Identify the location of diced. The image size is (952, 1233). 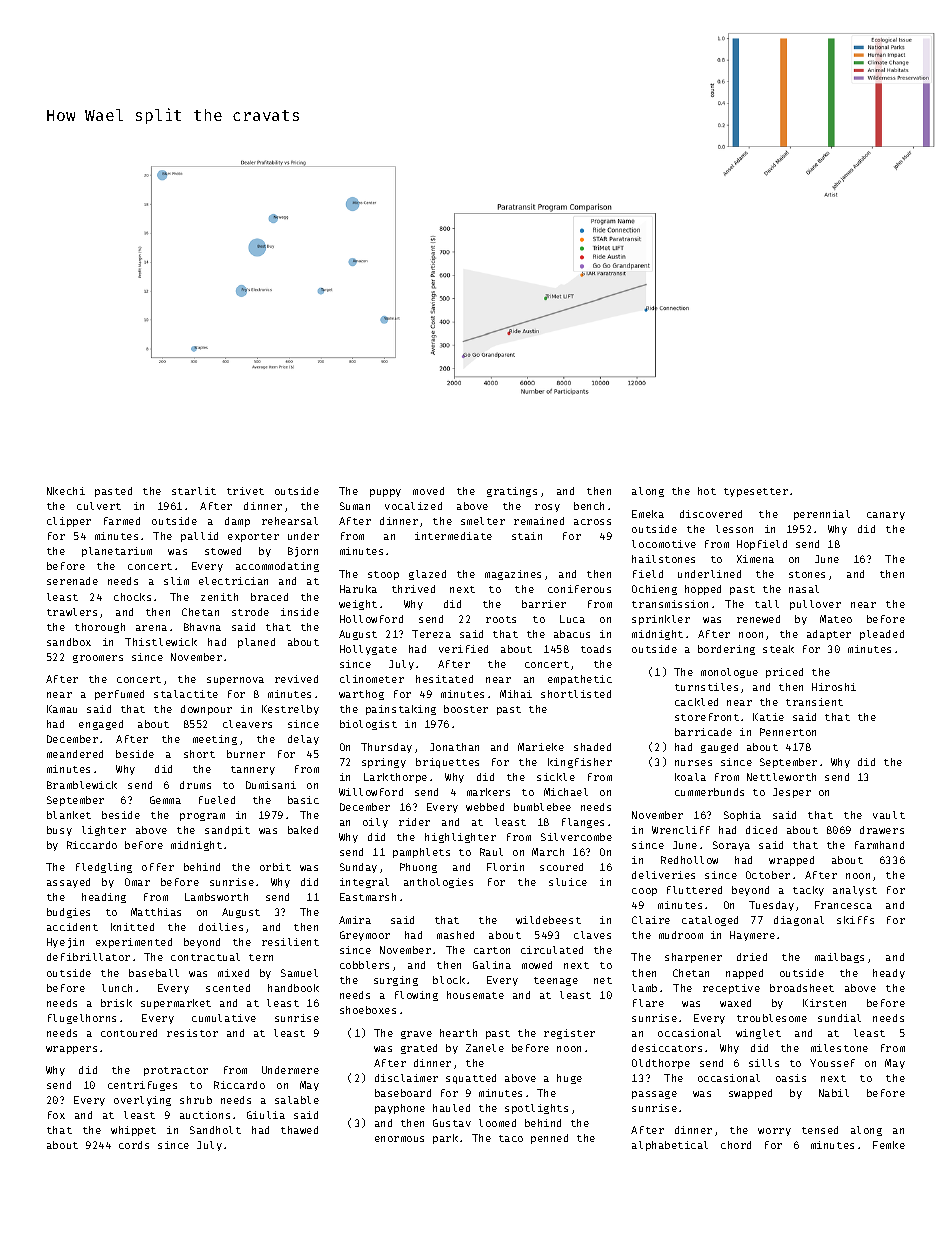
(761, 830).
